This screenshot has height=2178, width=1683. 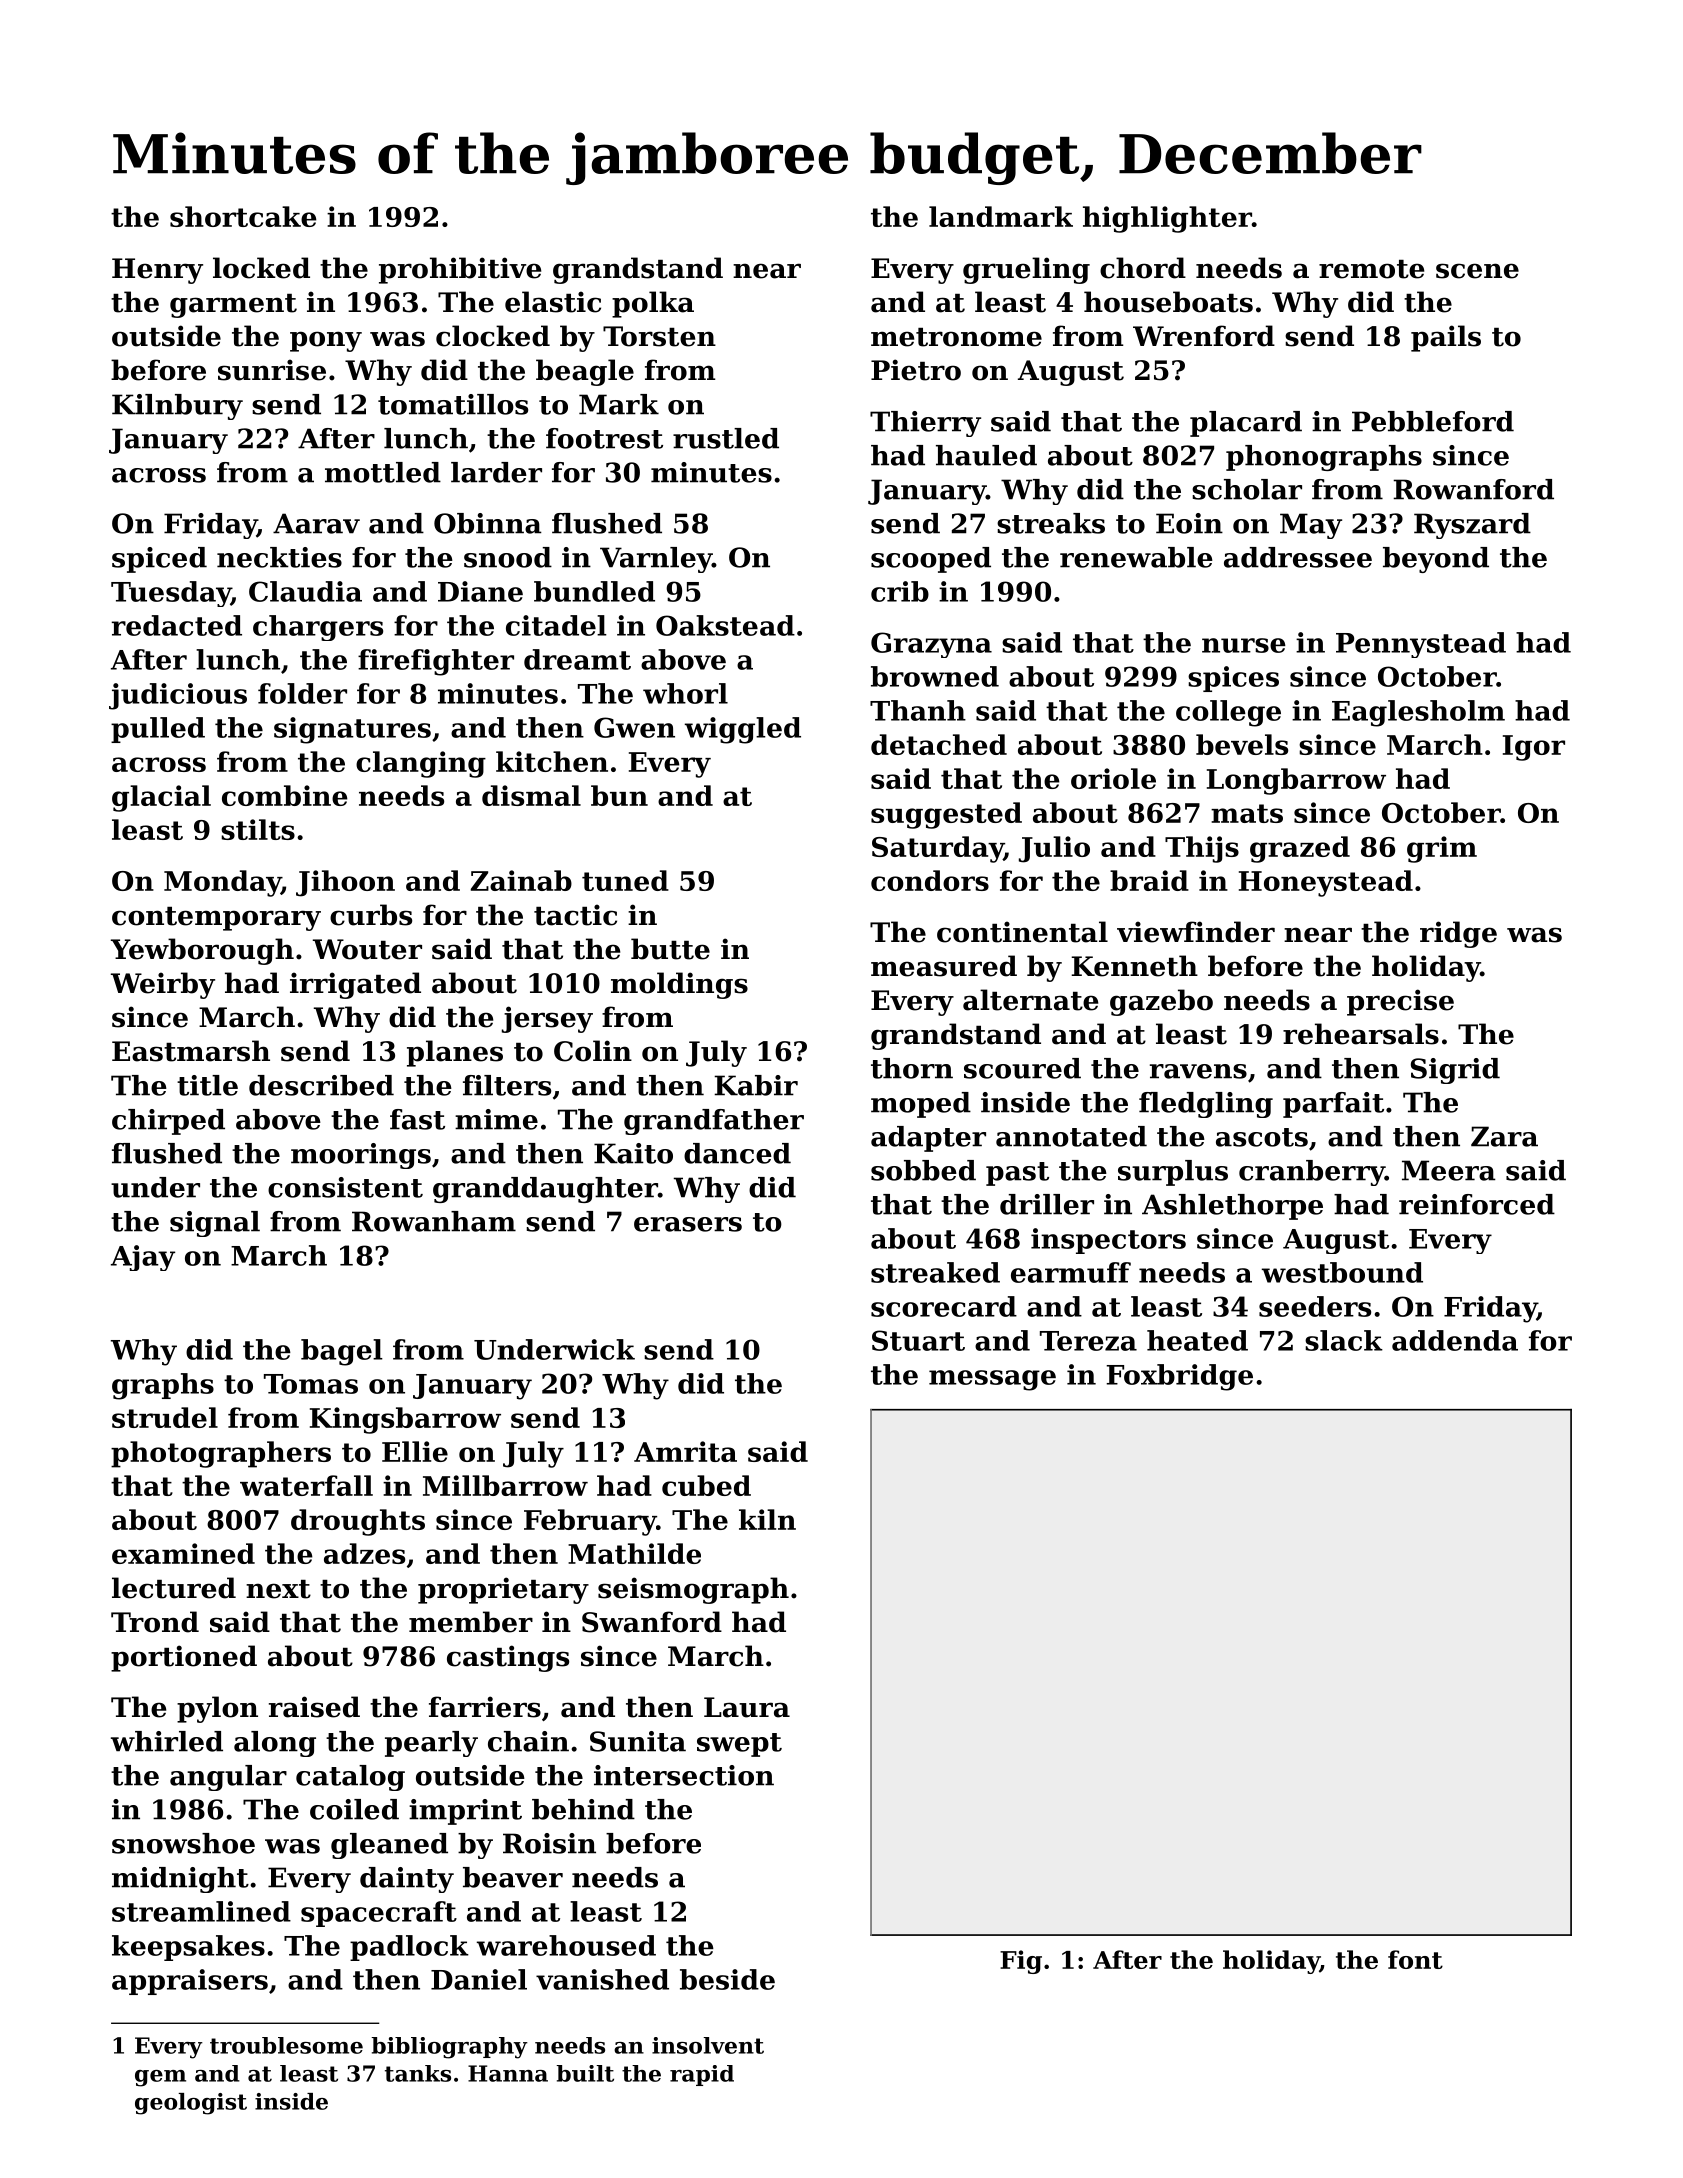 I want to click on Hanna, so click(x=508, y=2073).
